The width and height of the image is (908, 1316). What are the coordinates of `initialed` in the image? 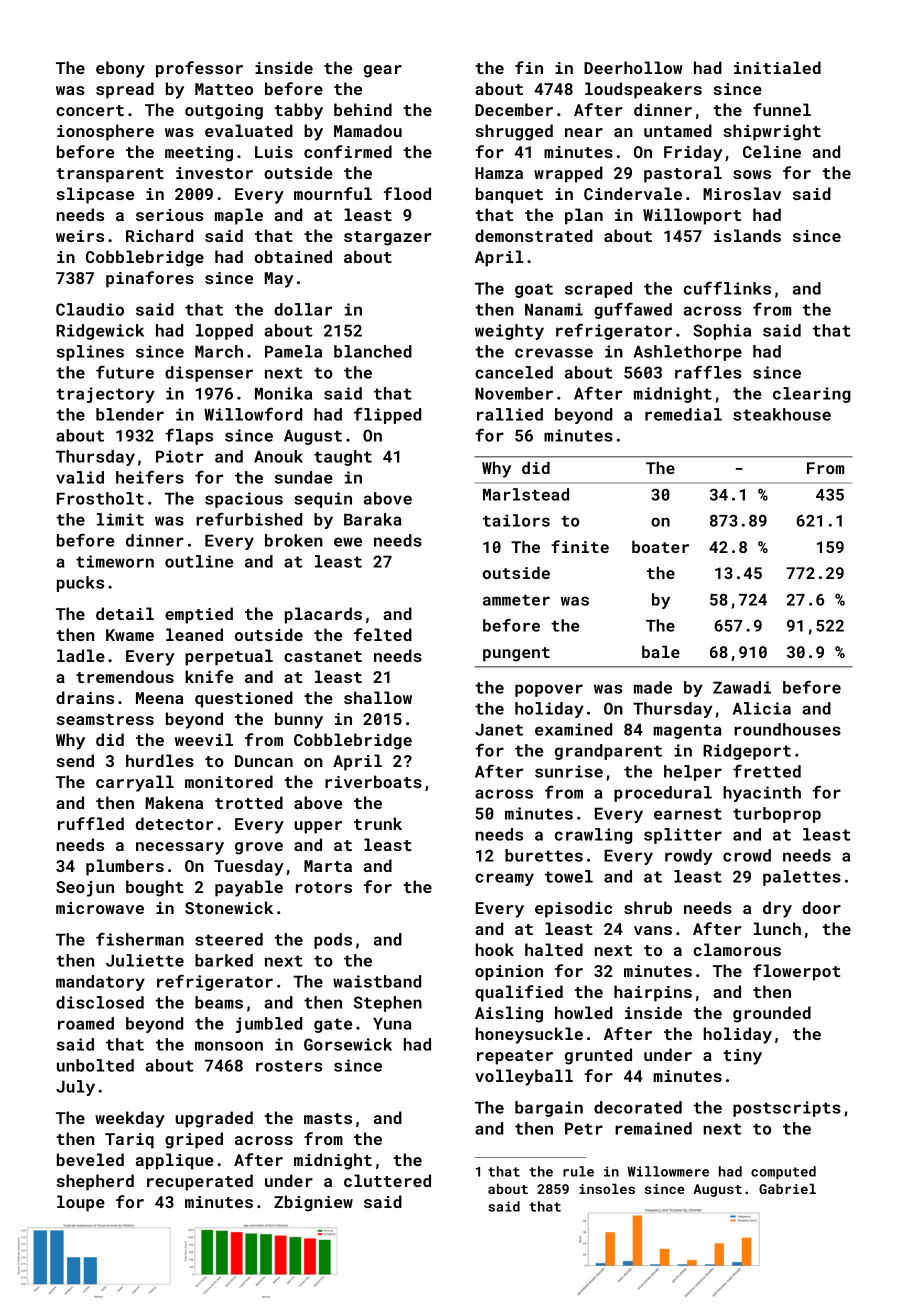 It's located at (777, 67).
